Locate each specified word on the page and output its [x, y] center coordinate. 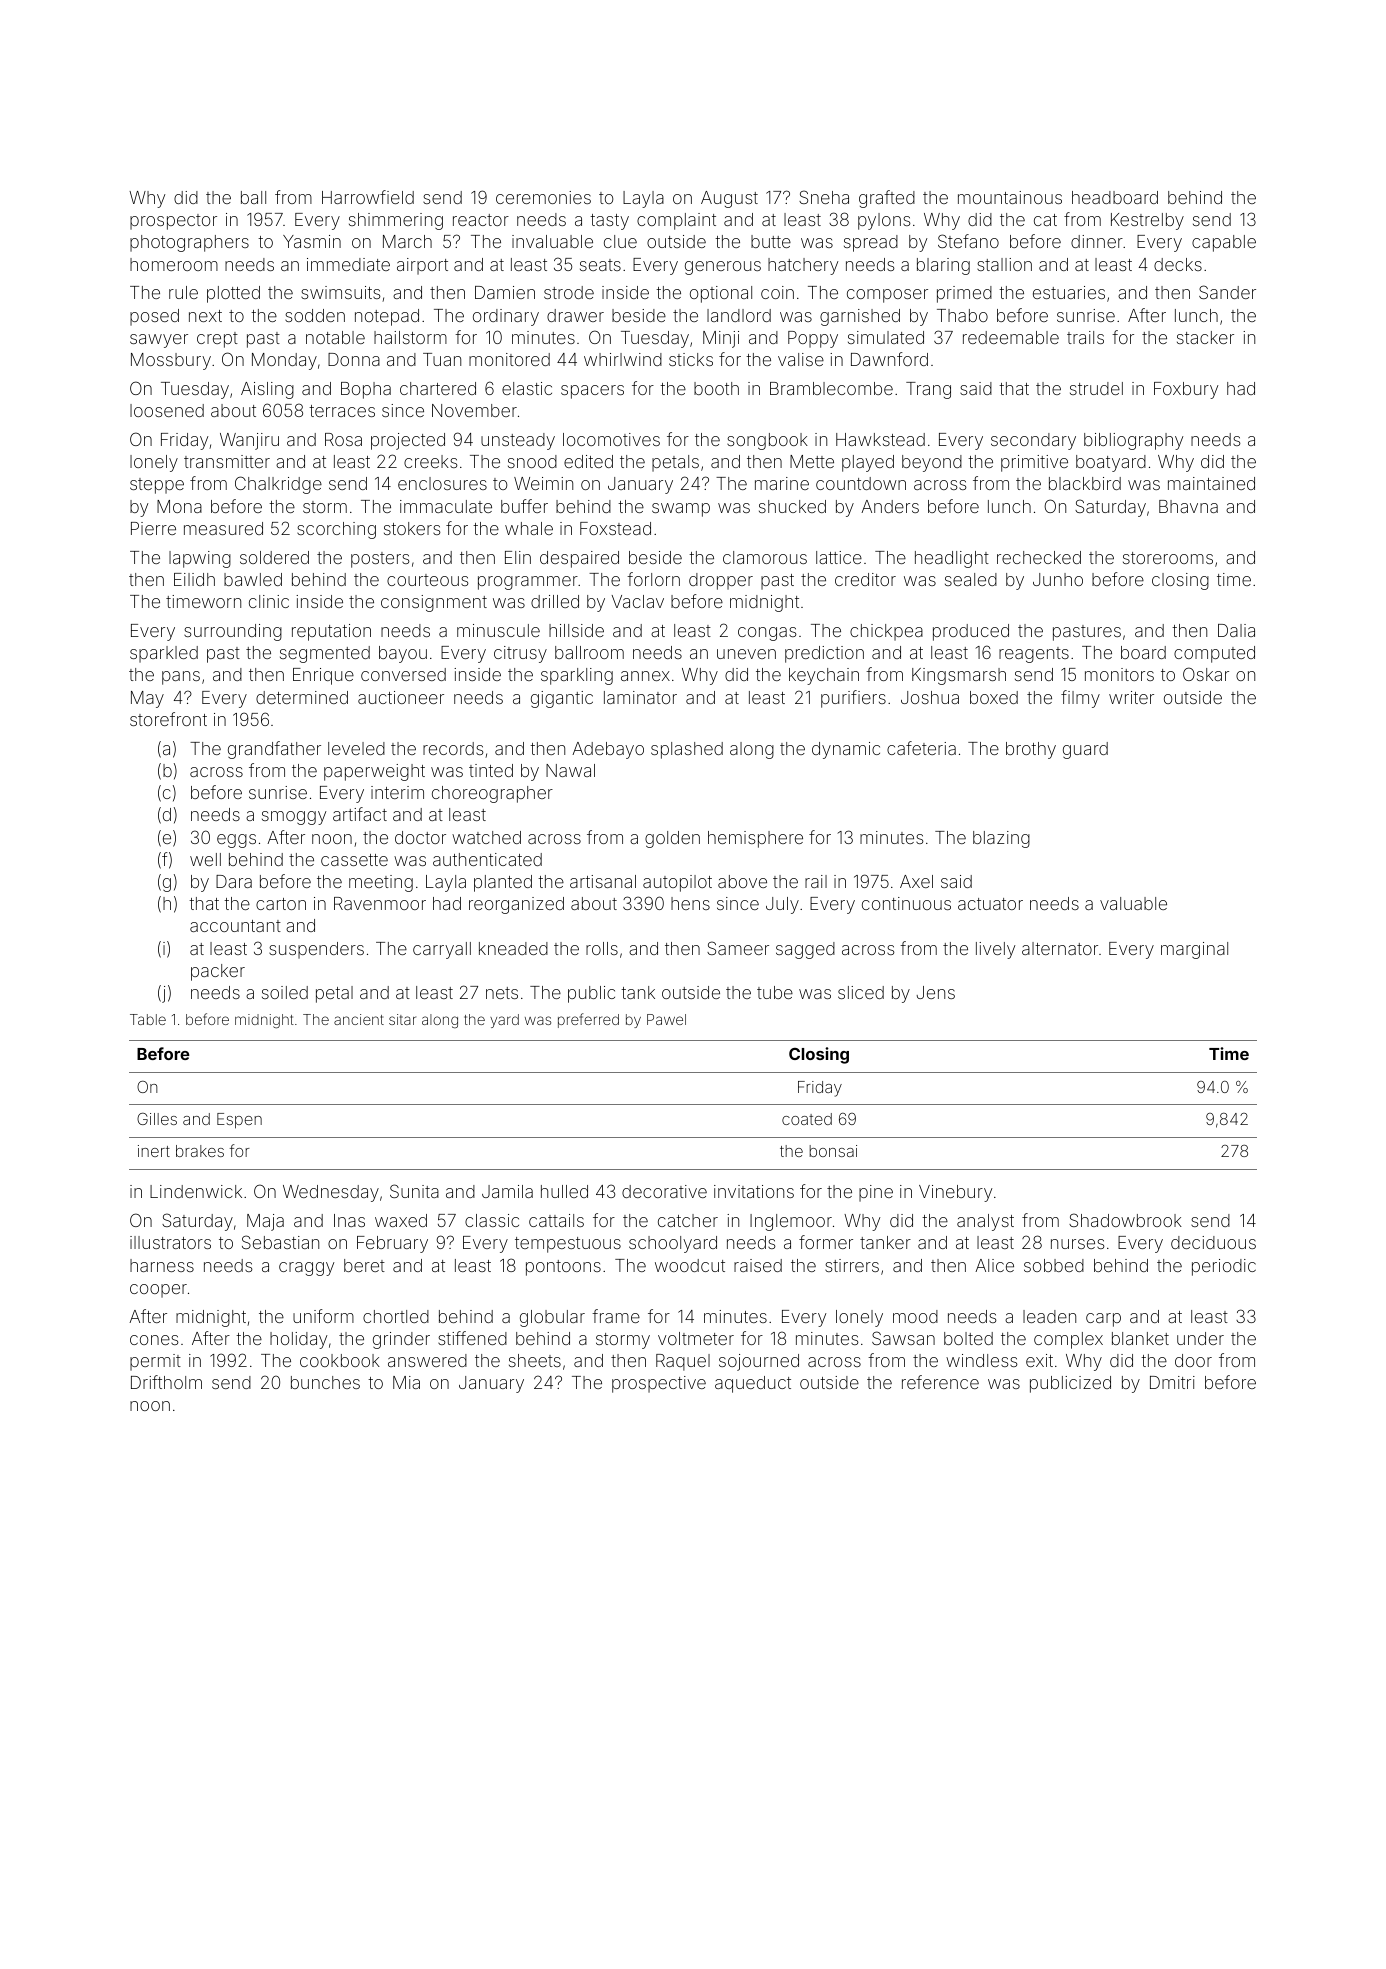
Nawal [570, 770]
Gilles [157, 1119]
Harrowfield [368, 197]
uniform [323, 1316]
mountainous [1010, 197]
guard [1085, 750]
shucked [792, 506]
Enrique [323, 676]
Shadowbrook [1125, 1220]
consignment [434, 603]
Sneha [824, 197]
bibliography [1133, 441]
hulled [564, 1191]
